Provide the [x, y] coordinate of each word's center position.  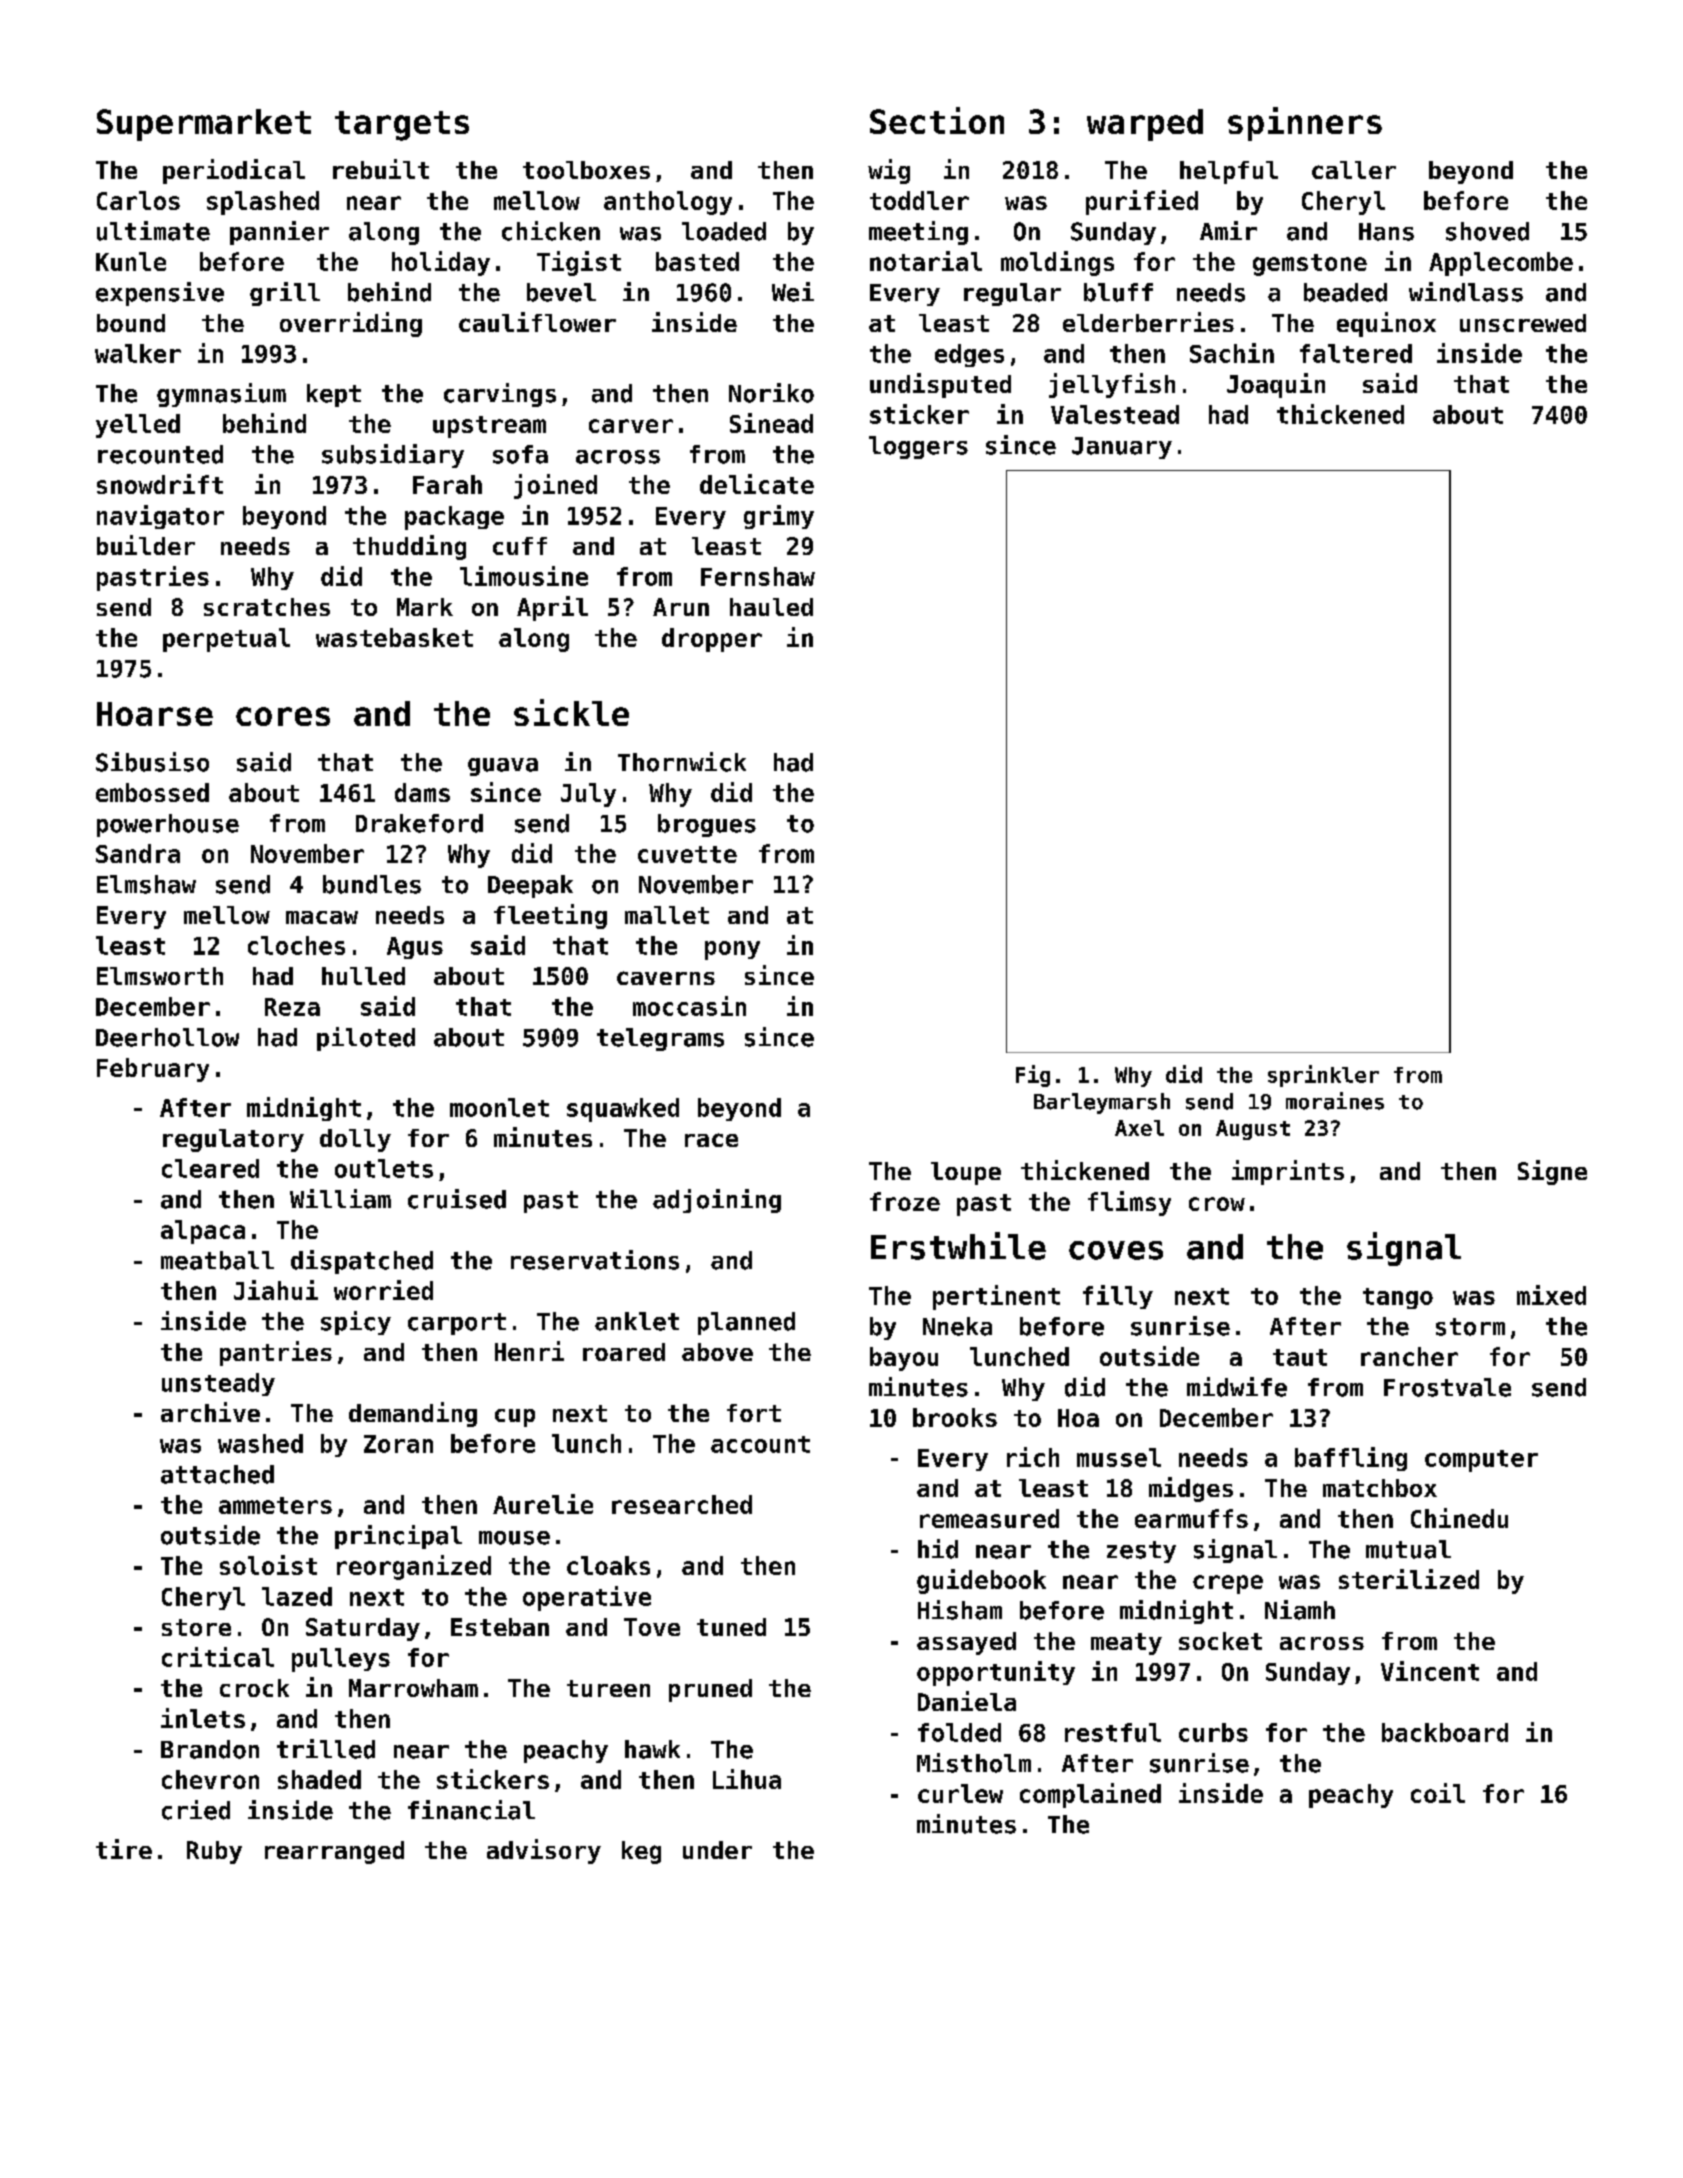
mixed [1551, 1295]
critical [218, 1657]
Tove [652, 1627]
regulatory [233, 1140]
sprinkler [1323, 1076]
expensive [160, 294]
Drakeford [419, 823]
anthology [668, 203]
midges [1191, 1489]
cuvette [687, 854]
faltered [1356, 353]
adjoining [717, 1201]
